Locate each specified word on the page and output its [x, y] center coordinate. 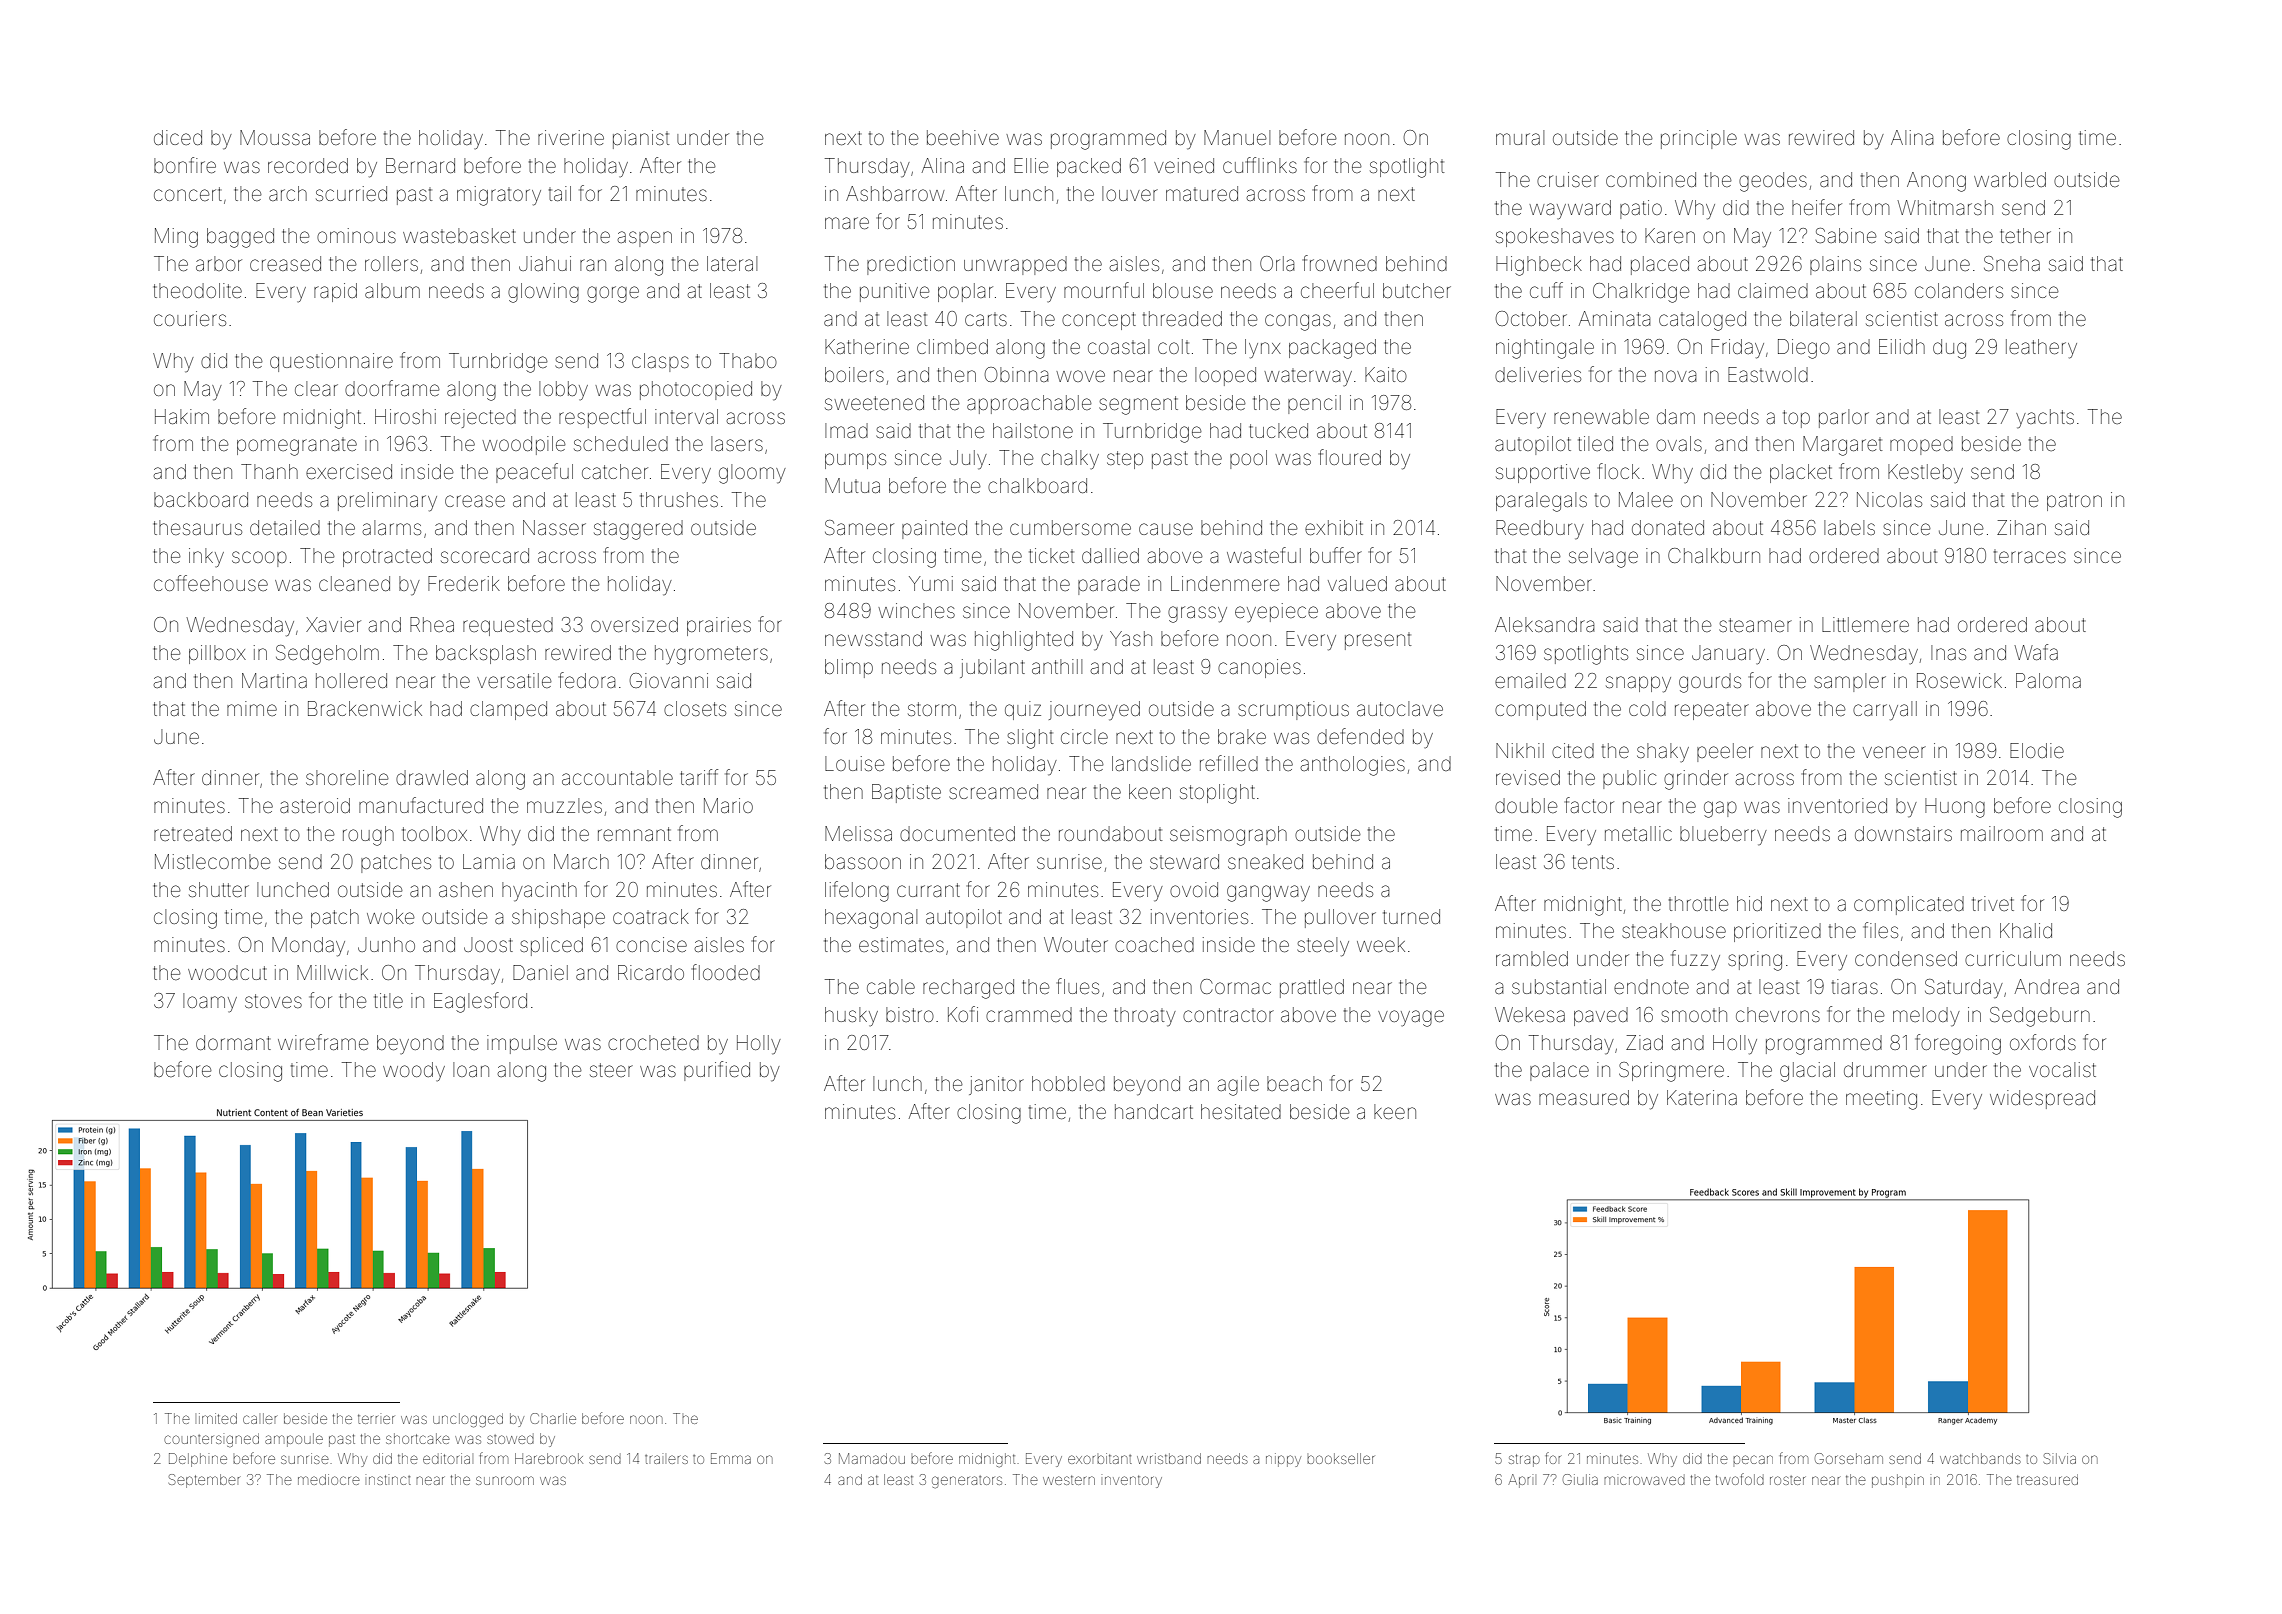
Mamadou [872, 1458]
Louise [855, 763]
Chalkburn [1714, 555]
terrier [376, 1419]
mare [847, 223]
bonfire [185, 165]
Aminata [1615, 318]
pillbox [217, 654]
